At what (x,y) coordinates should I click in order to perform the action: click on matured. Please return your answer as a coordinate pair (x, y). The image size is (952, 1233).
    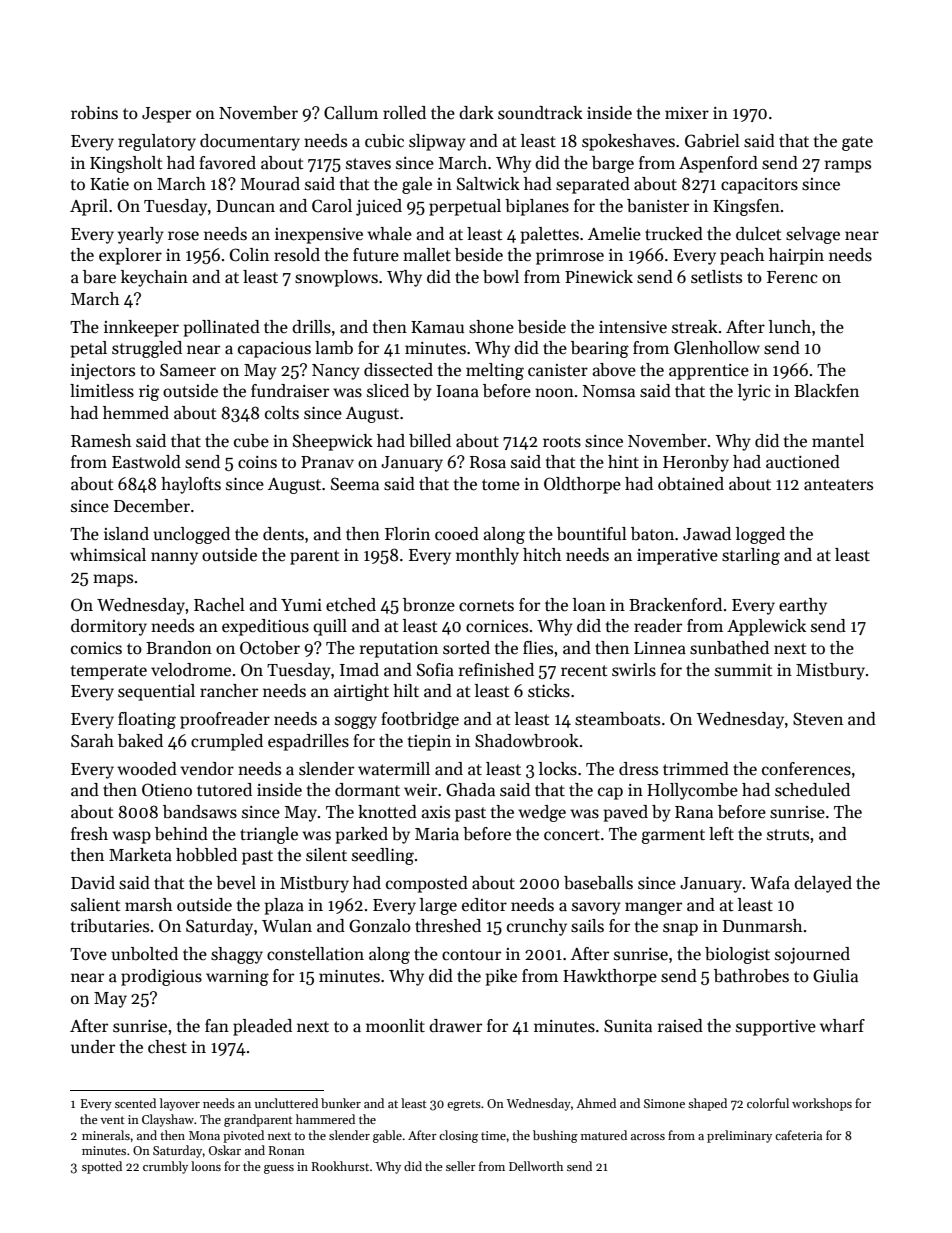
    Looking at the image, I should click on (604, 1135).
